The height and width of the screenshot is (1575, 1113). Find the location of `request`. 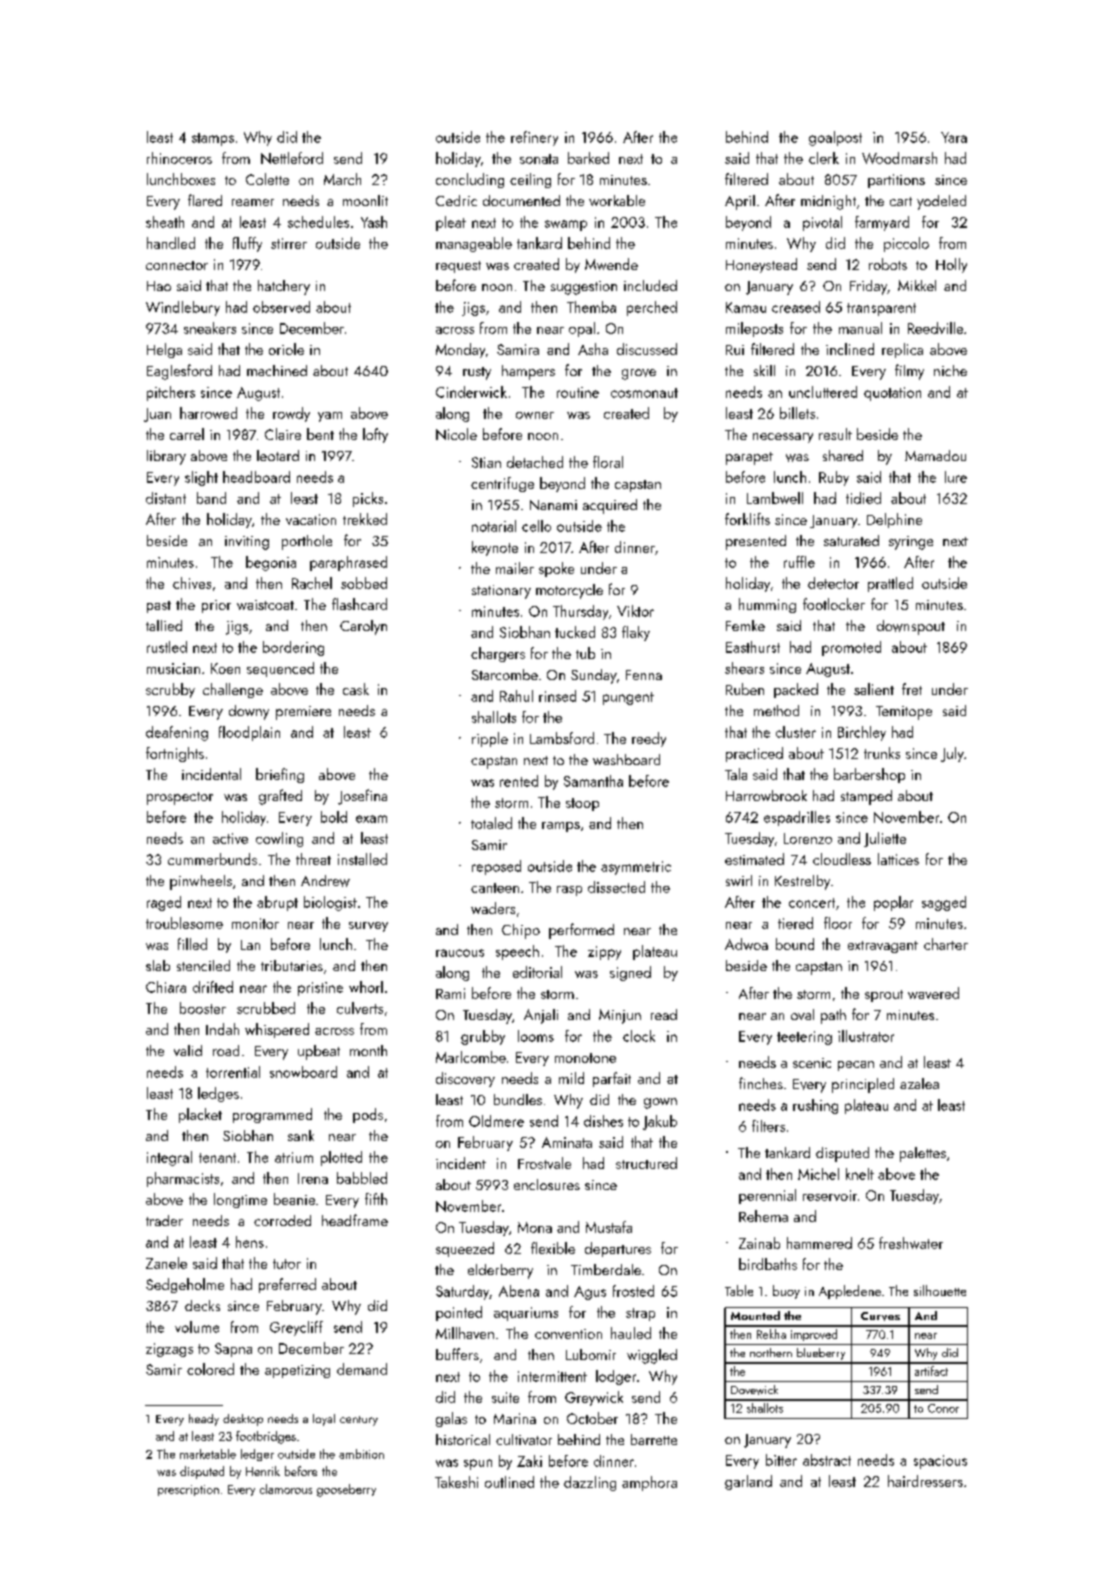

request is located at coordinates (458, 267).
